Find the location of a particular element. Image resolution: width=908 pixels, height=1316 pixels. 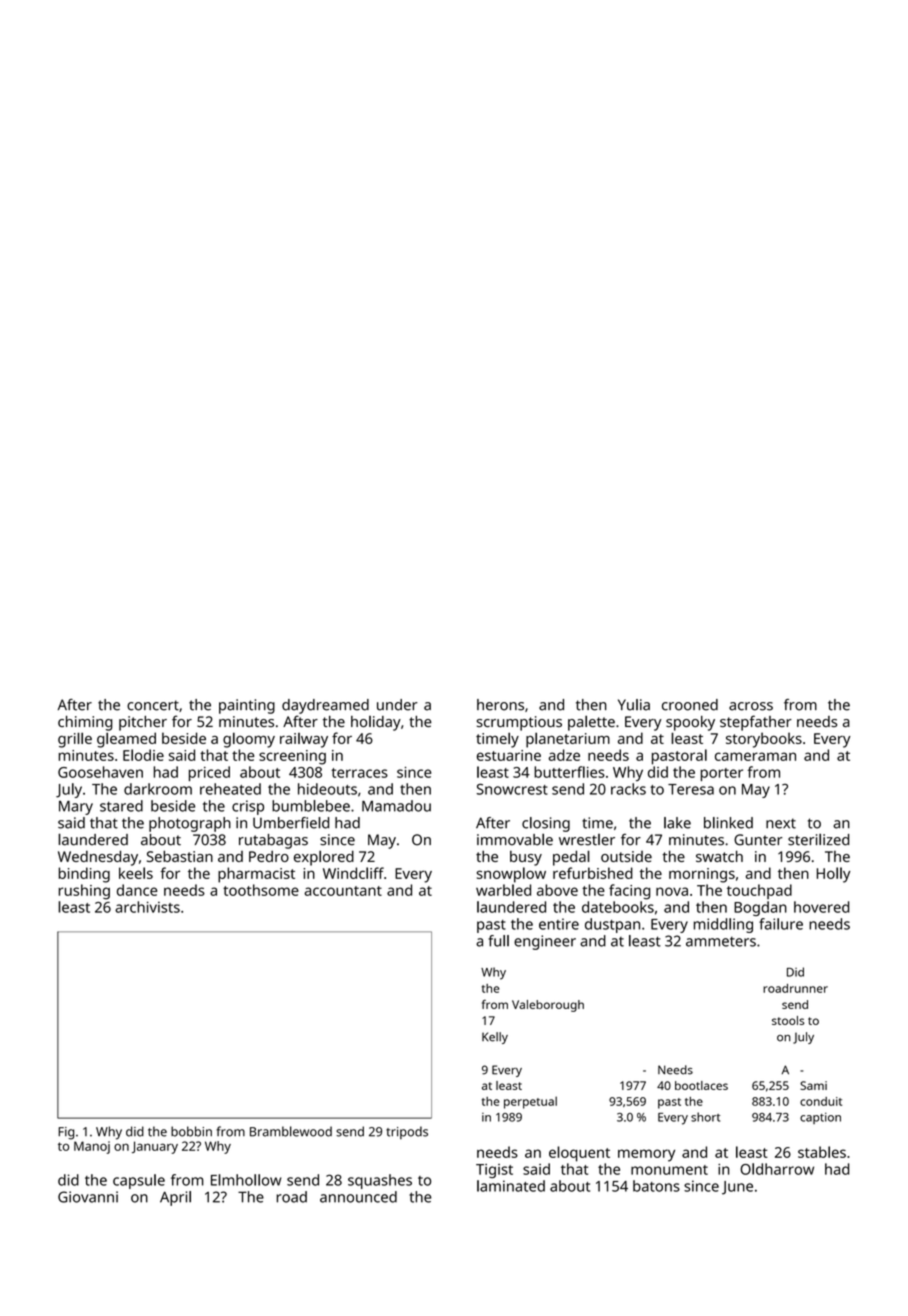

immovable is located at coordinates (515, 839).
